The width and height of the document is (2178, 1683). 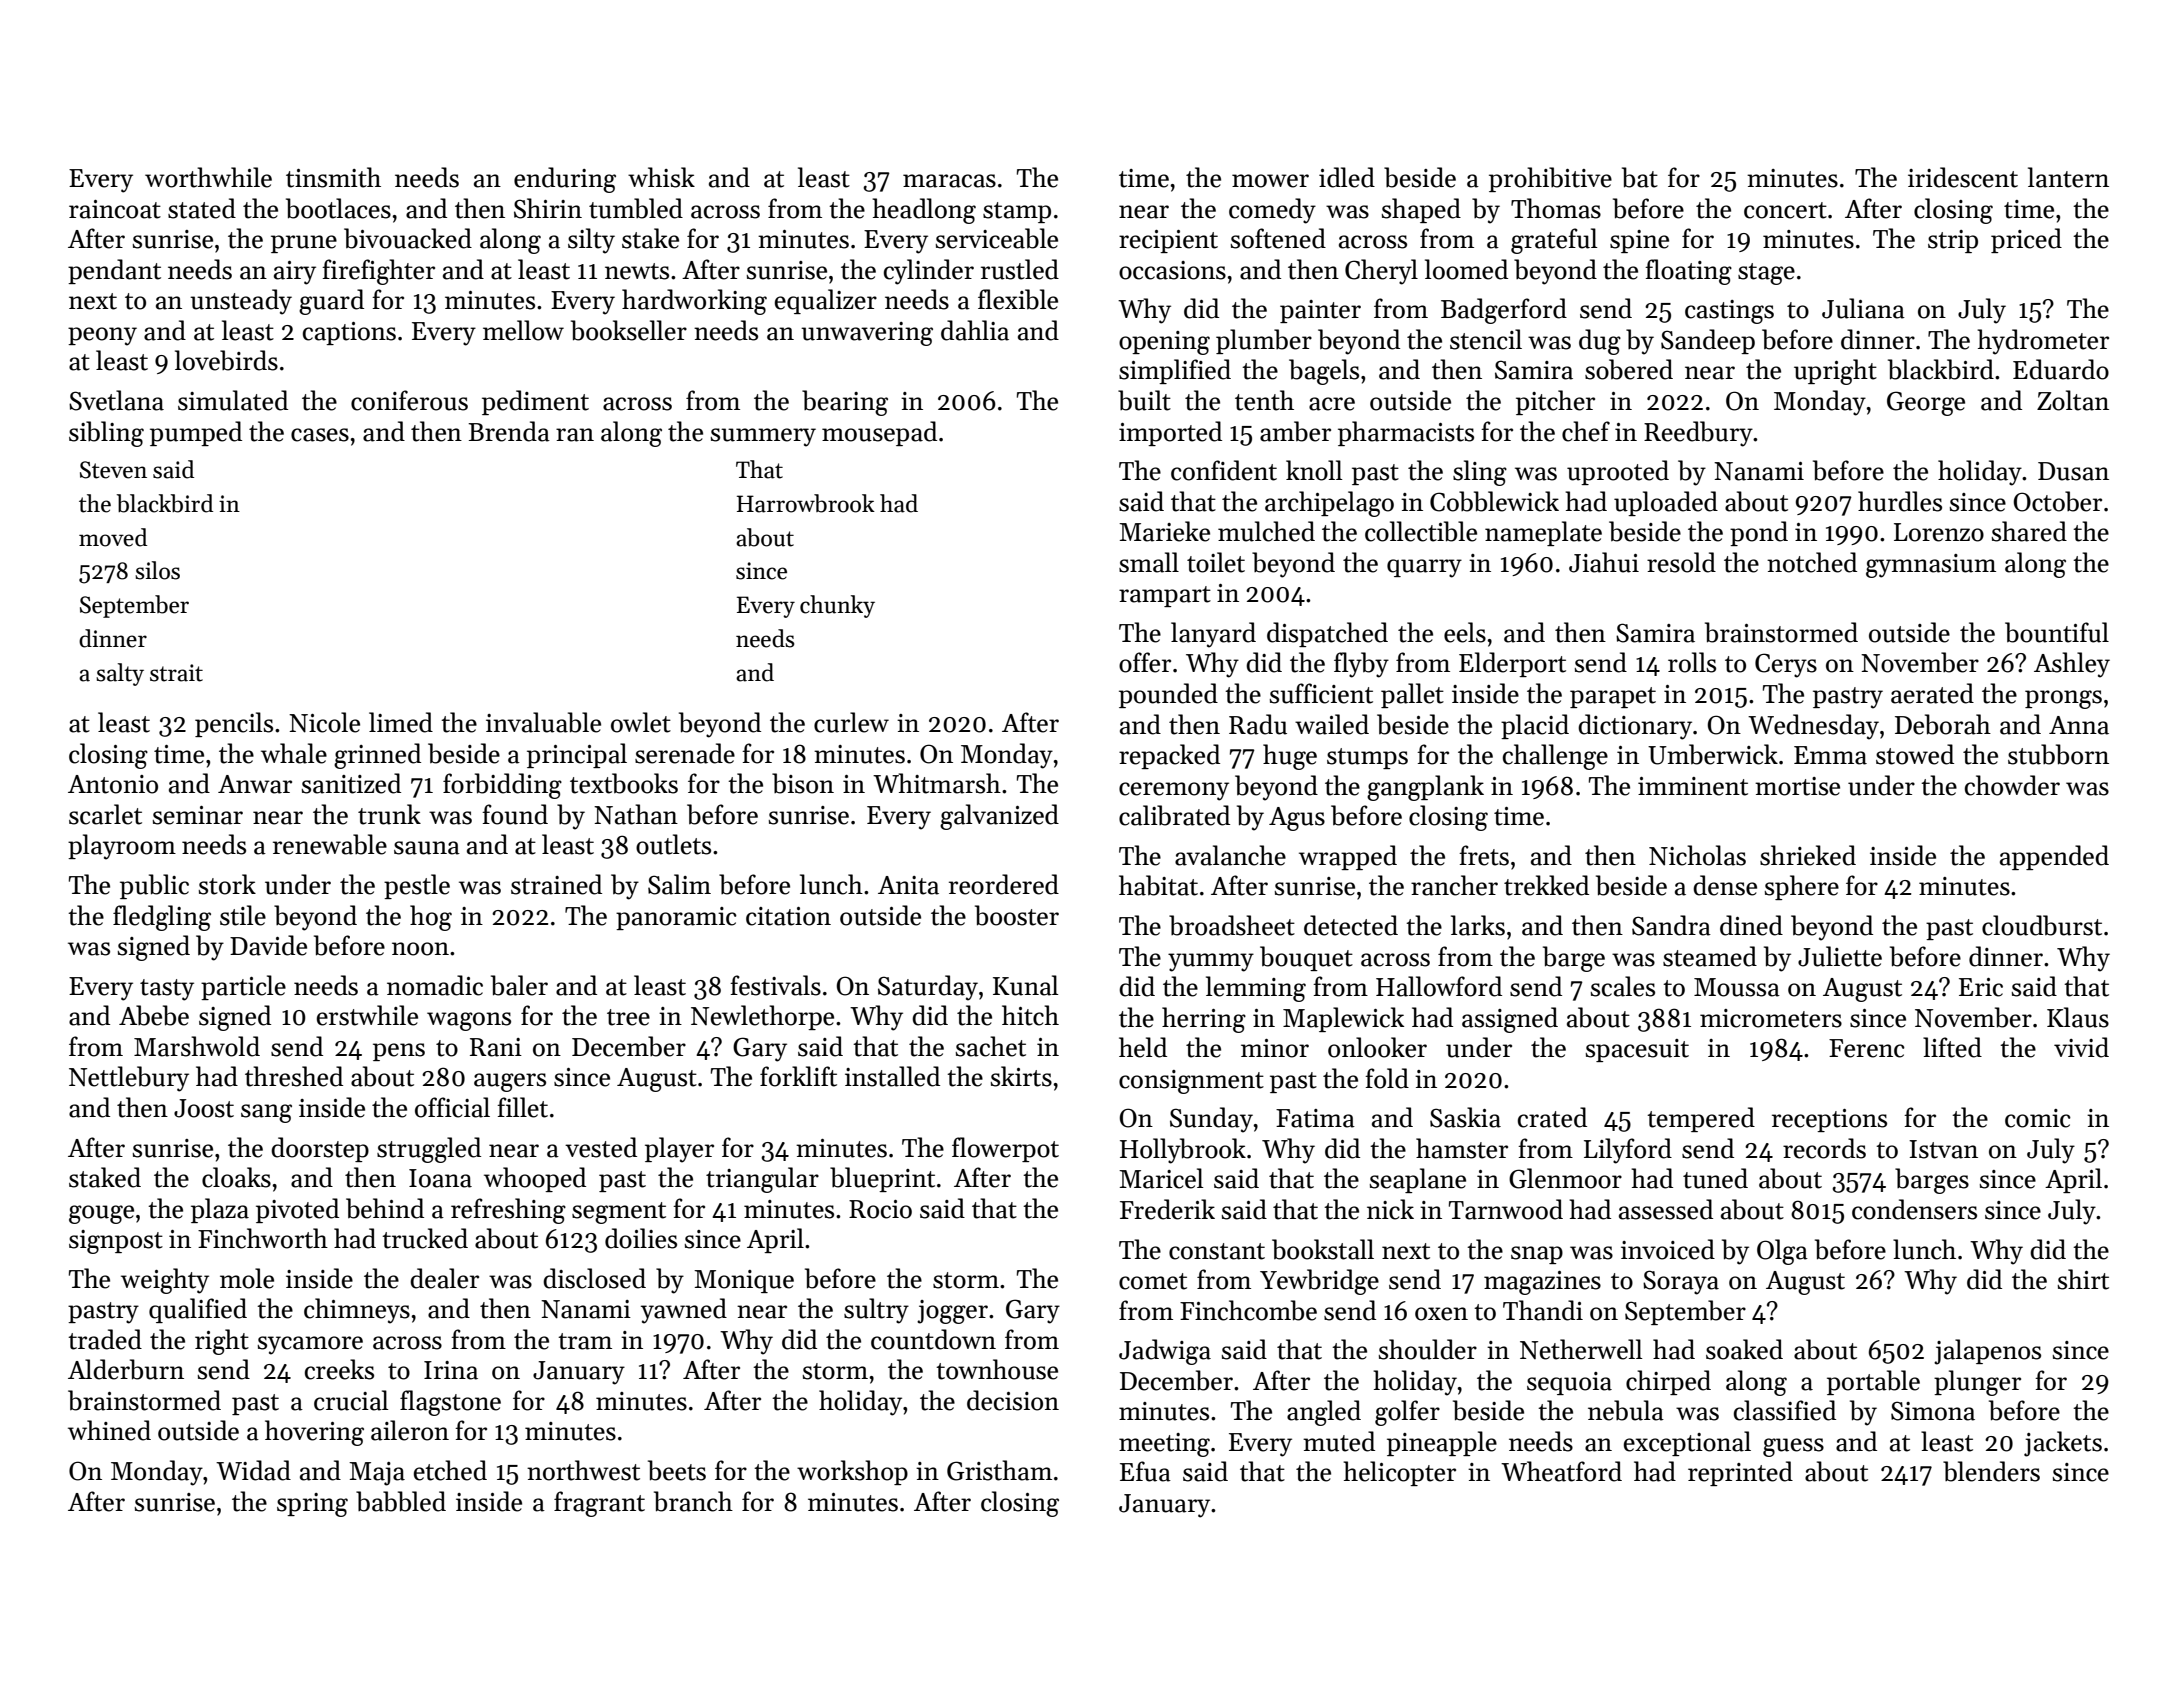 I want to click on shared, so click(x=2029, y=531).
